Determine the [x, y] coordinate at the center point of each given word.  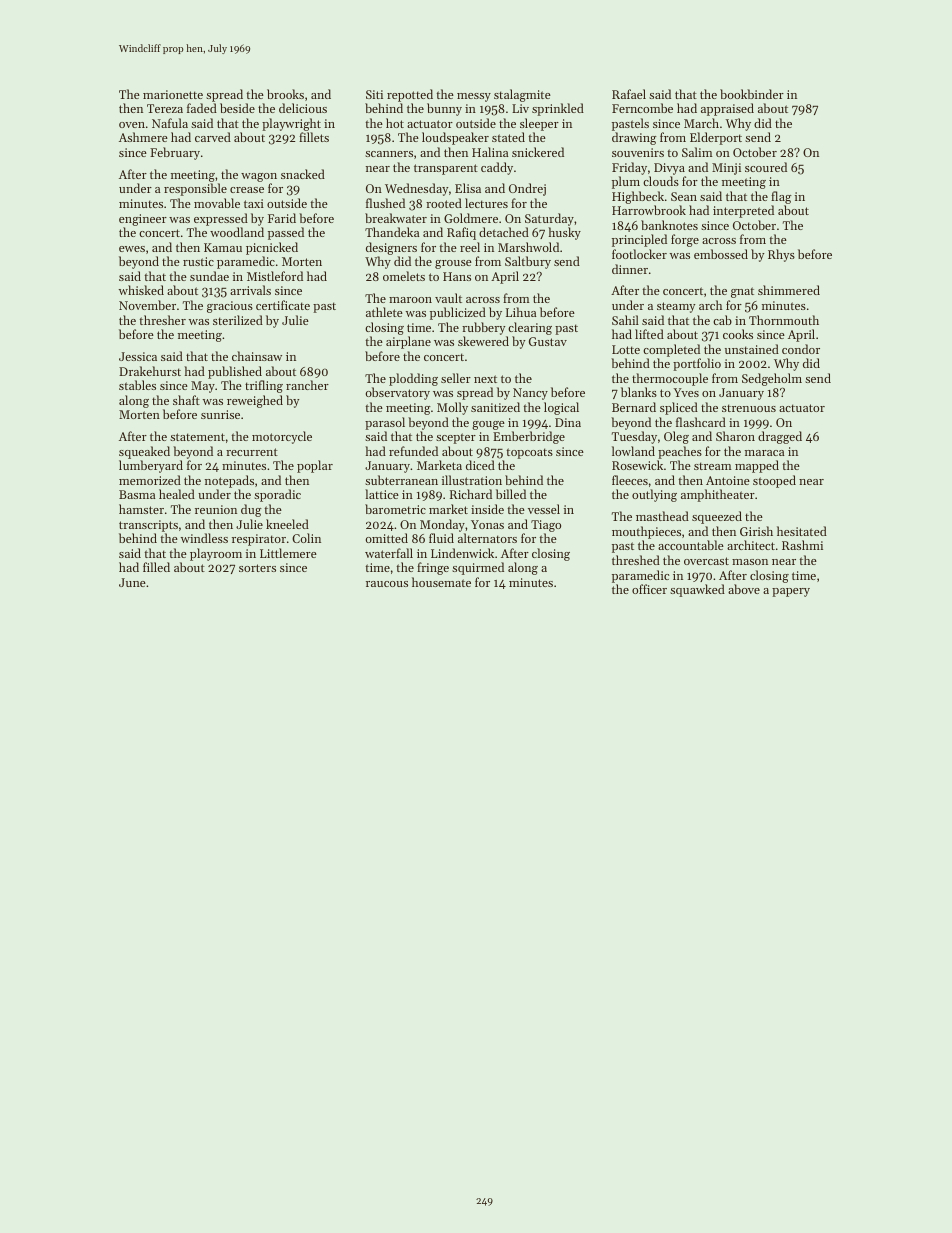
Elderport [716, 138]
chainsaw [257, 356]
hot [395, 123]
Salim [697, 152]
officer [649, 589]
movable [217, 203]
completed [671, 350]
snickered [538, 152]
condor [801, 349]
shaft [186, 400]
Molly [452, 408]
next [485, 379]
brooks [285, 94]
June [132, 582]
